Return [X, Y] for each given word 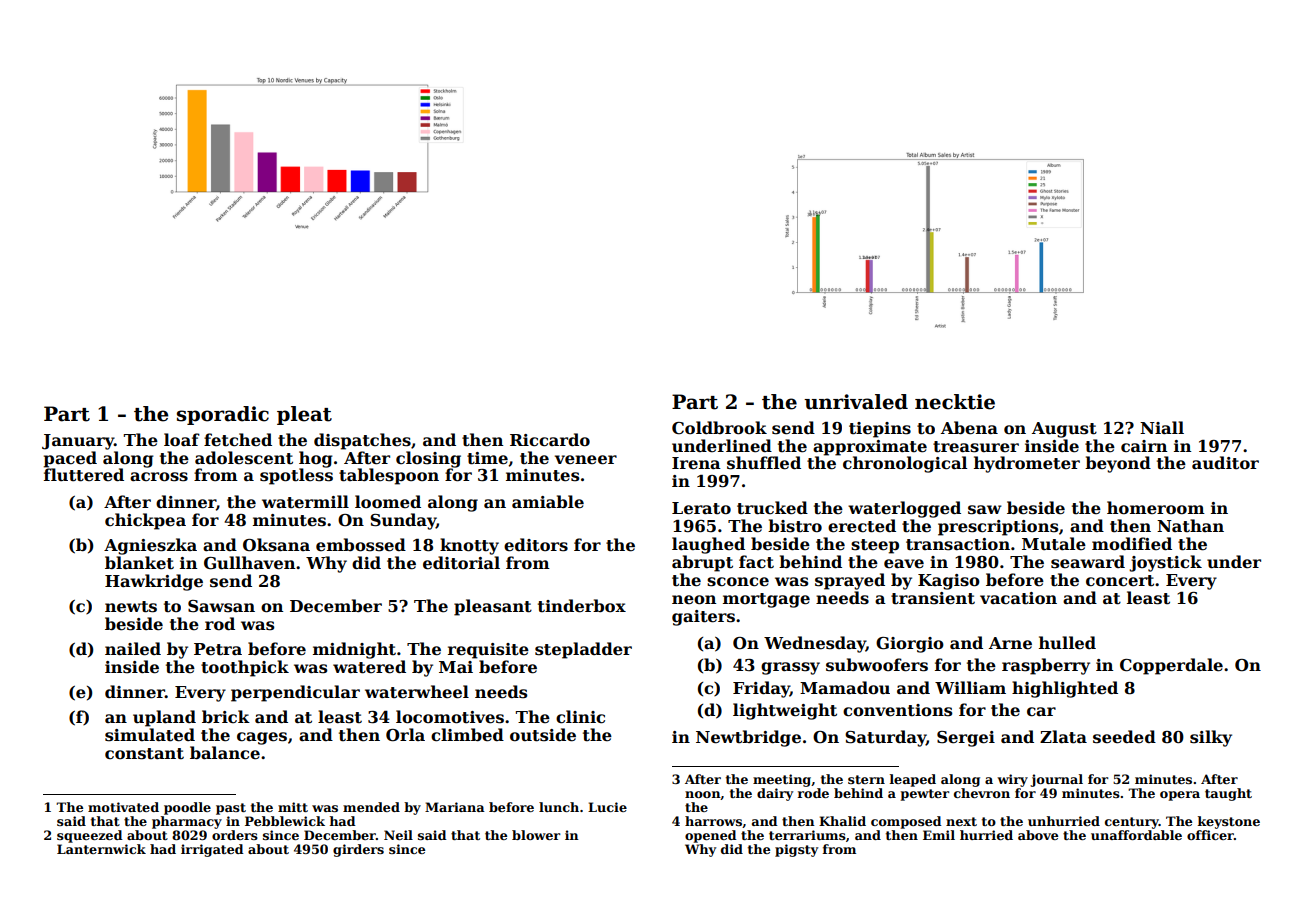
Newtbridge [748, 738]
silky [1211, 738]
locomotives [450, 717]
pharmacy [187, 822]
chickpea [145, 521]
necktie [955, 402]
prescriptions [998, 528]
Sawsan [221, 606]
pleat [304, 415]
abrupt [702, 563]
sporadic [223, 415]
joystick [1165, 563]
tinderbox [582, 606]
